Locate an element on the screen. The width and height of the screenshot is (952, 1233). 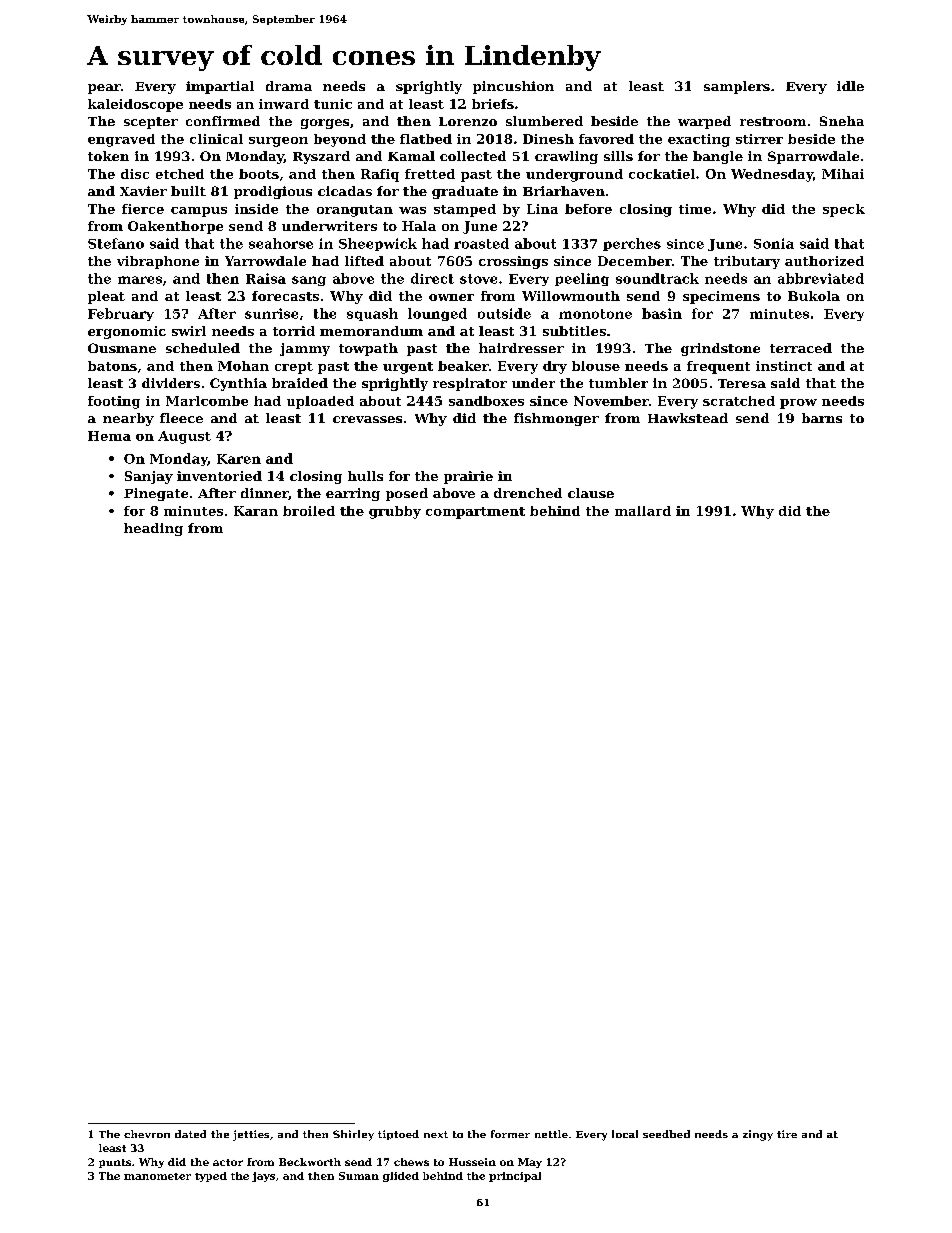
principal is located at coordinates (515, 1177).
